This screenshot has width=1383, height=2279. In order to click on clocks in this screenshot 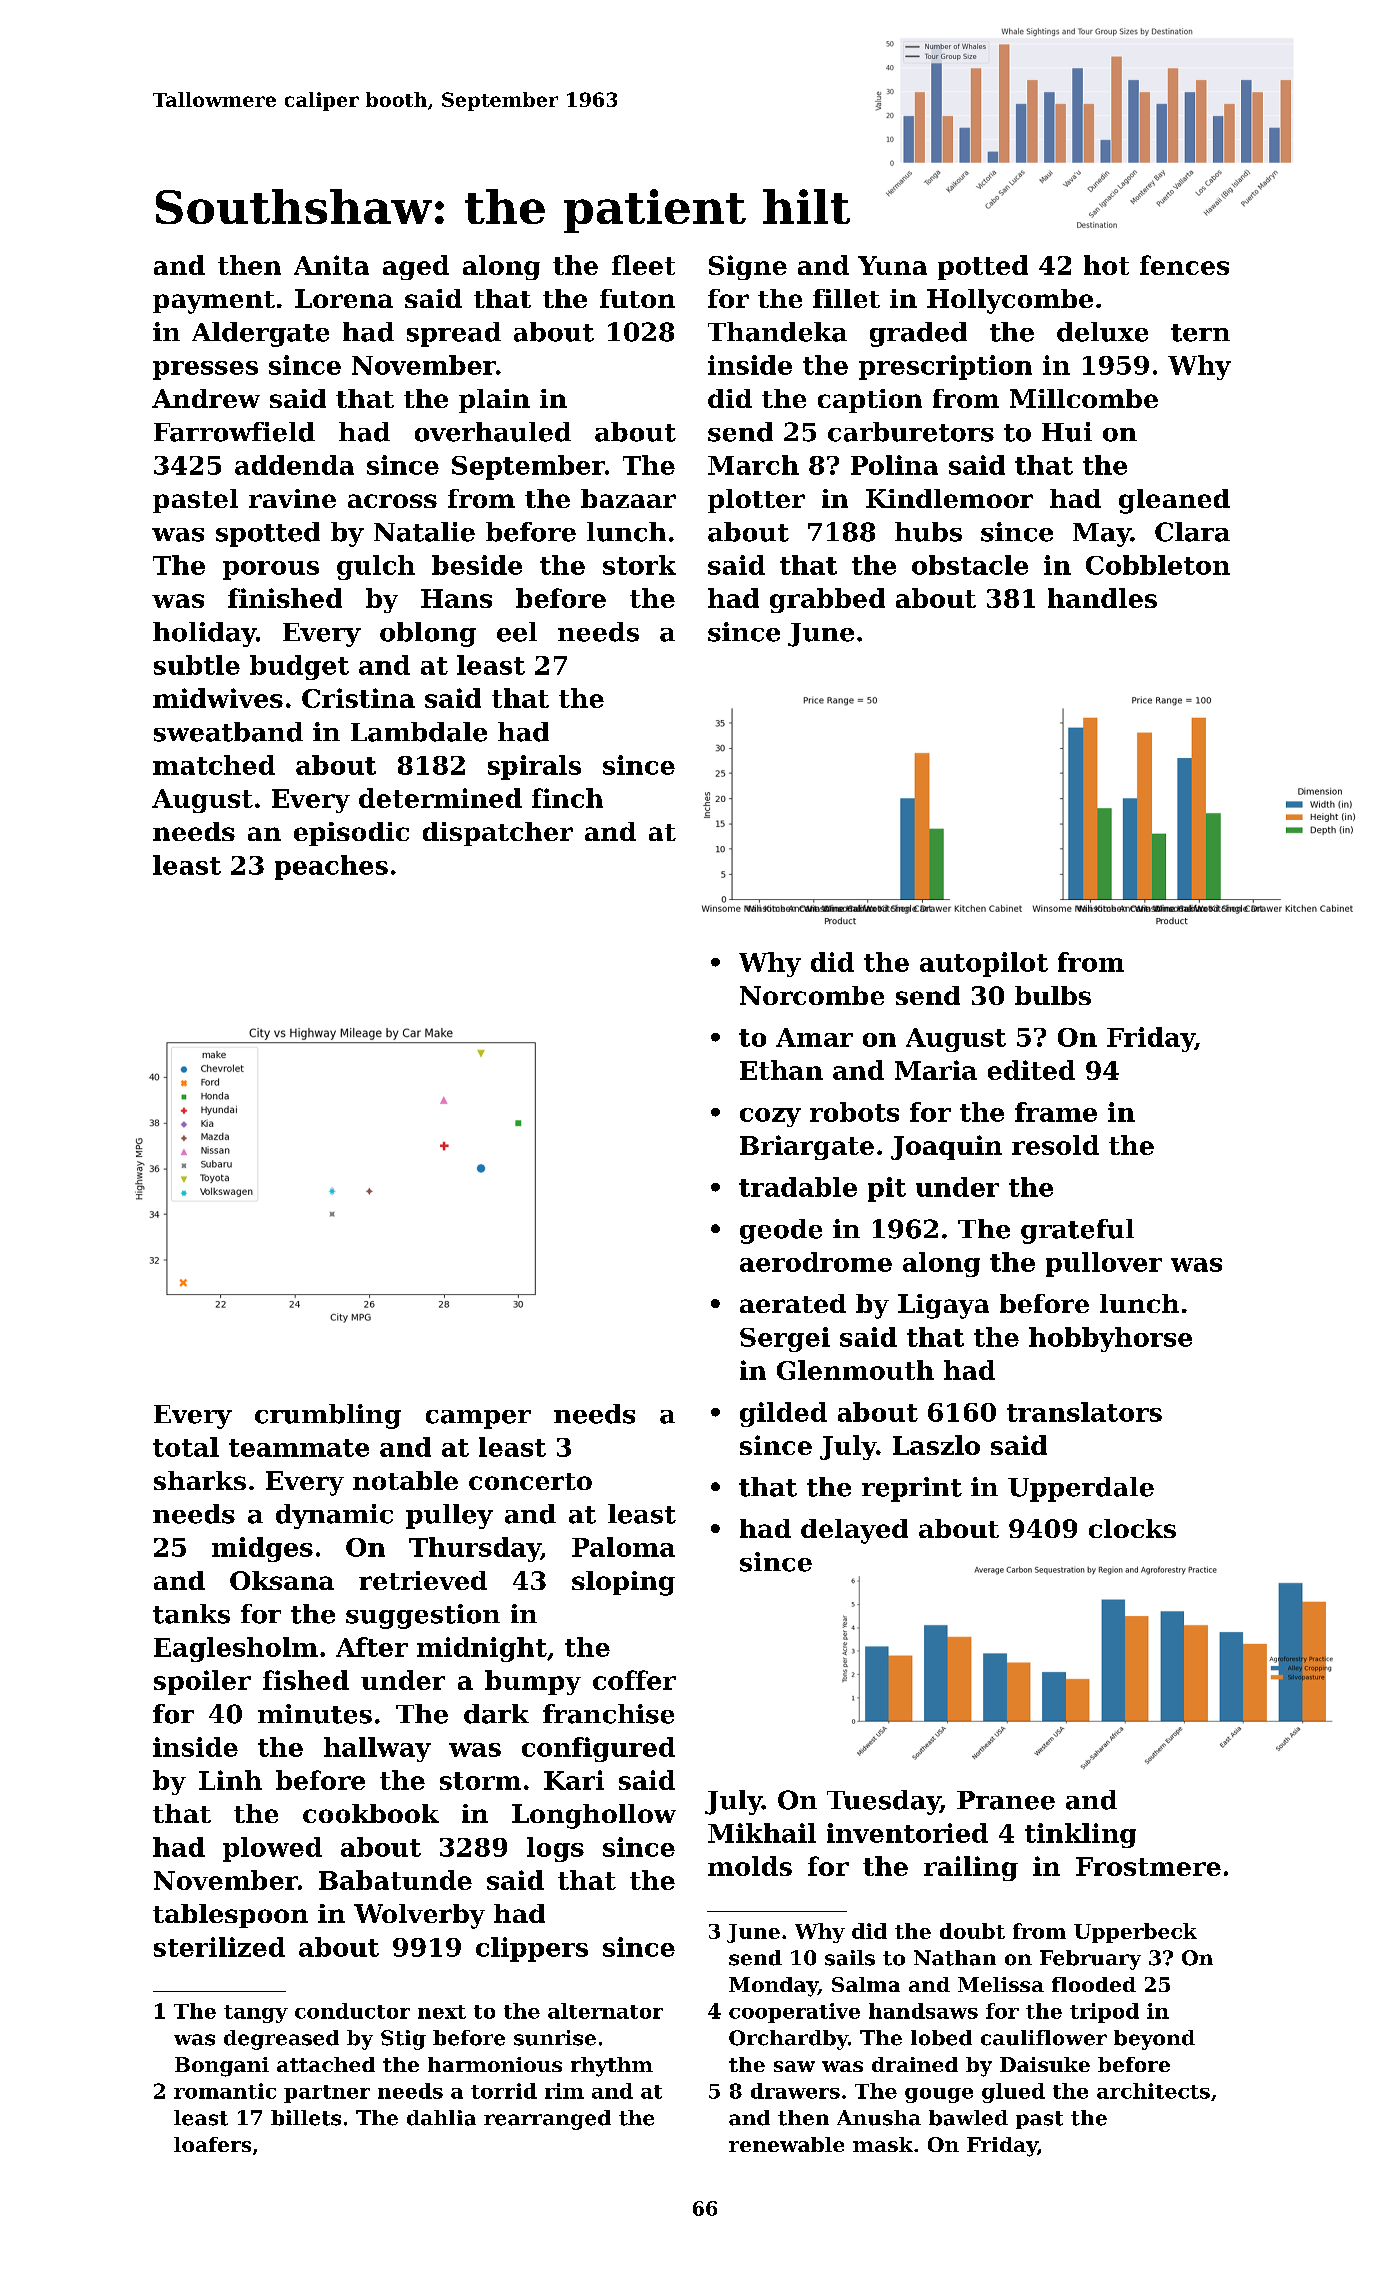, I will do `click(1132, 1528)`.
